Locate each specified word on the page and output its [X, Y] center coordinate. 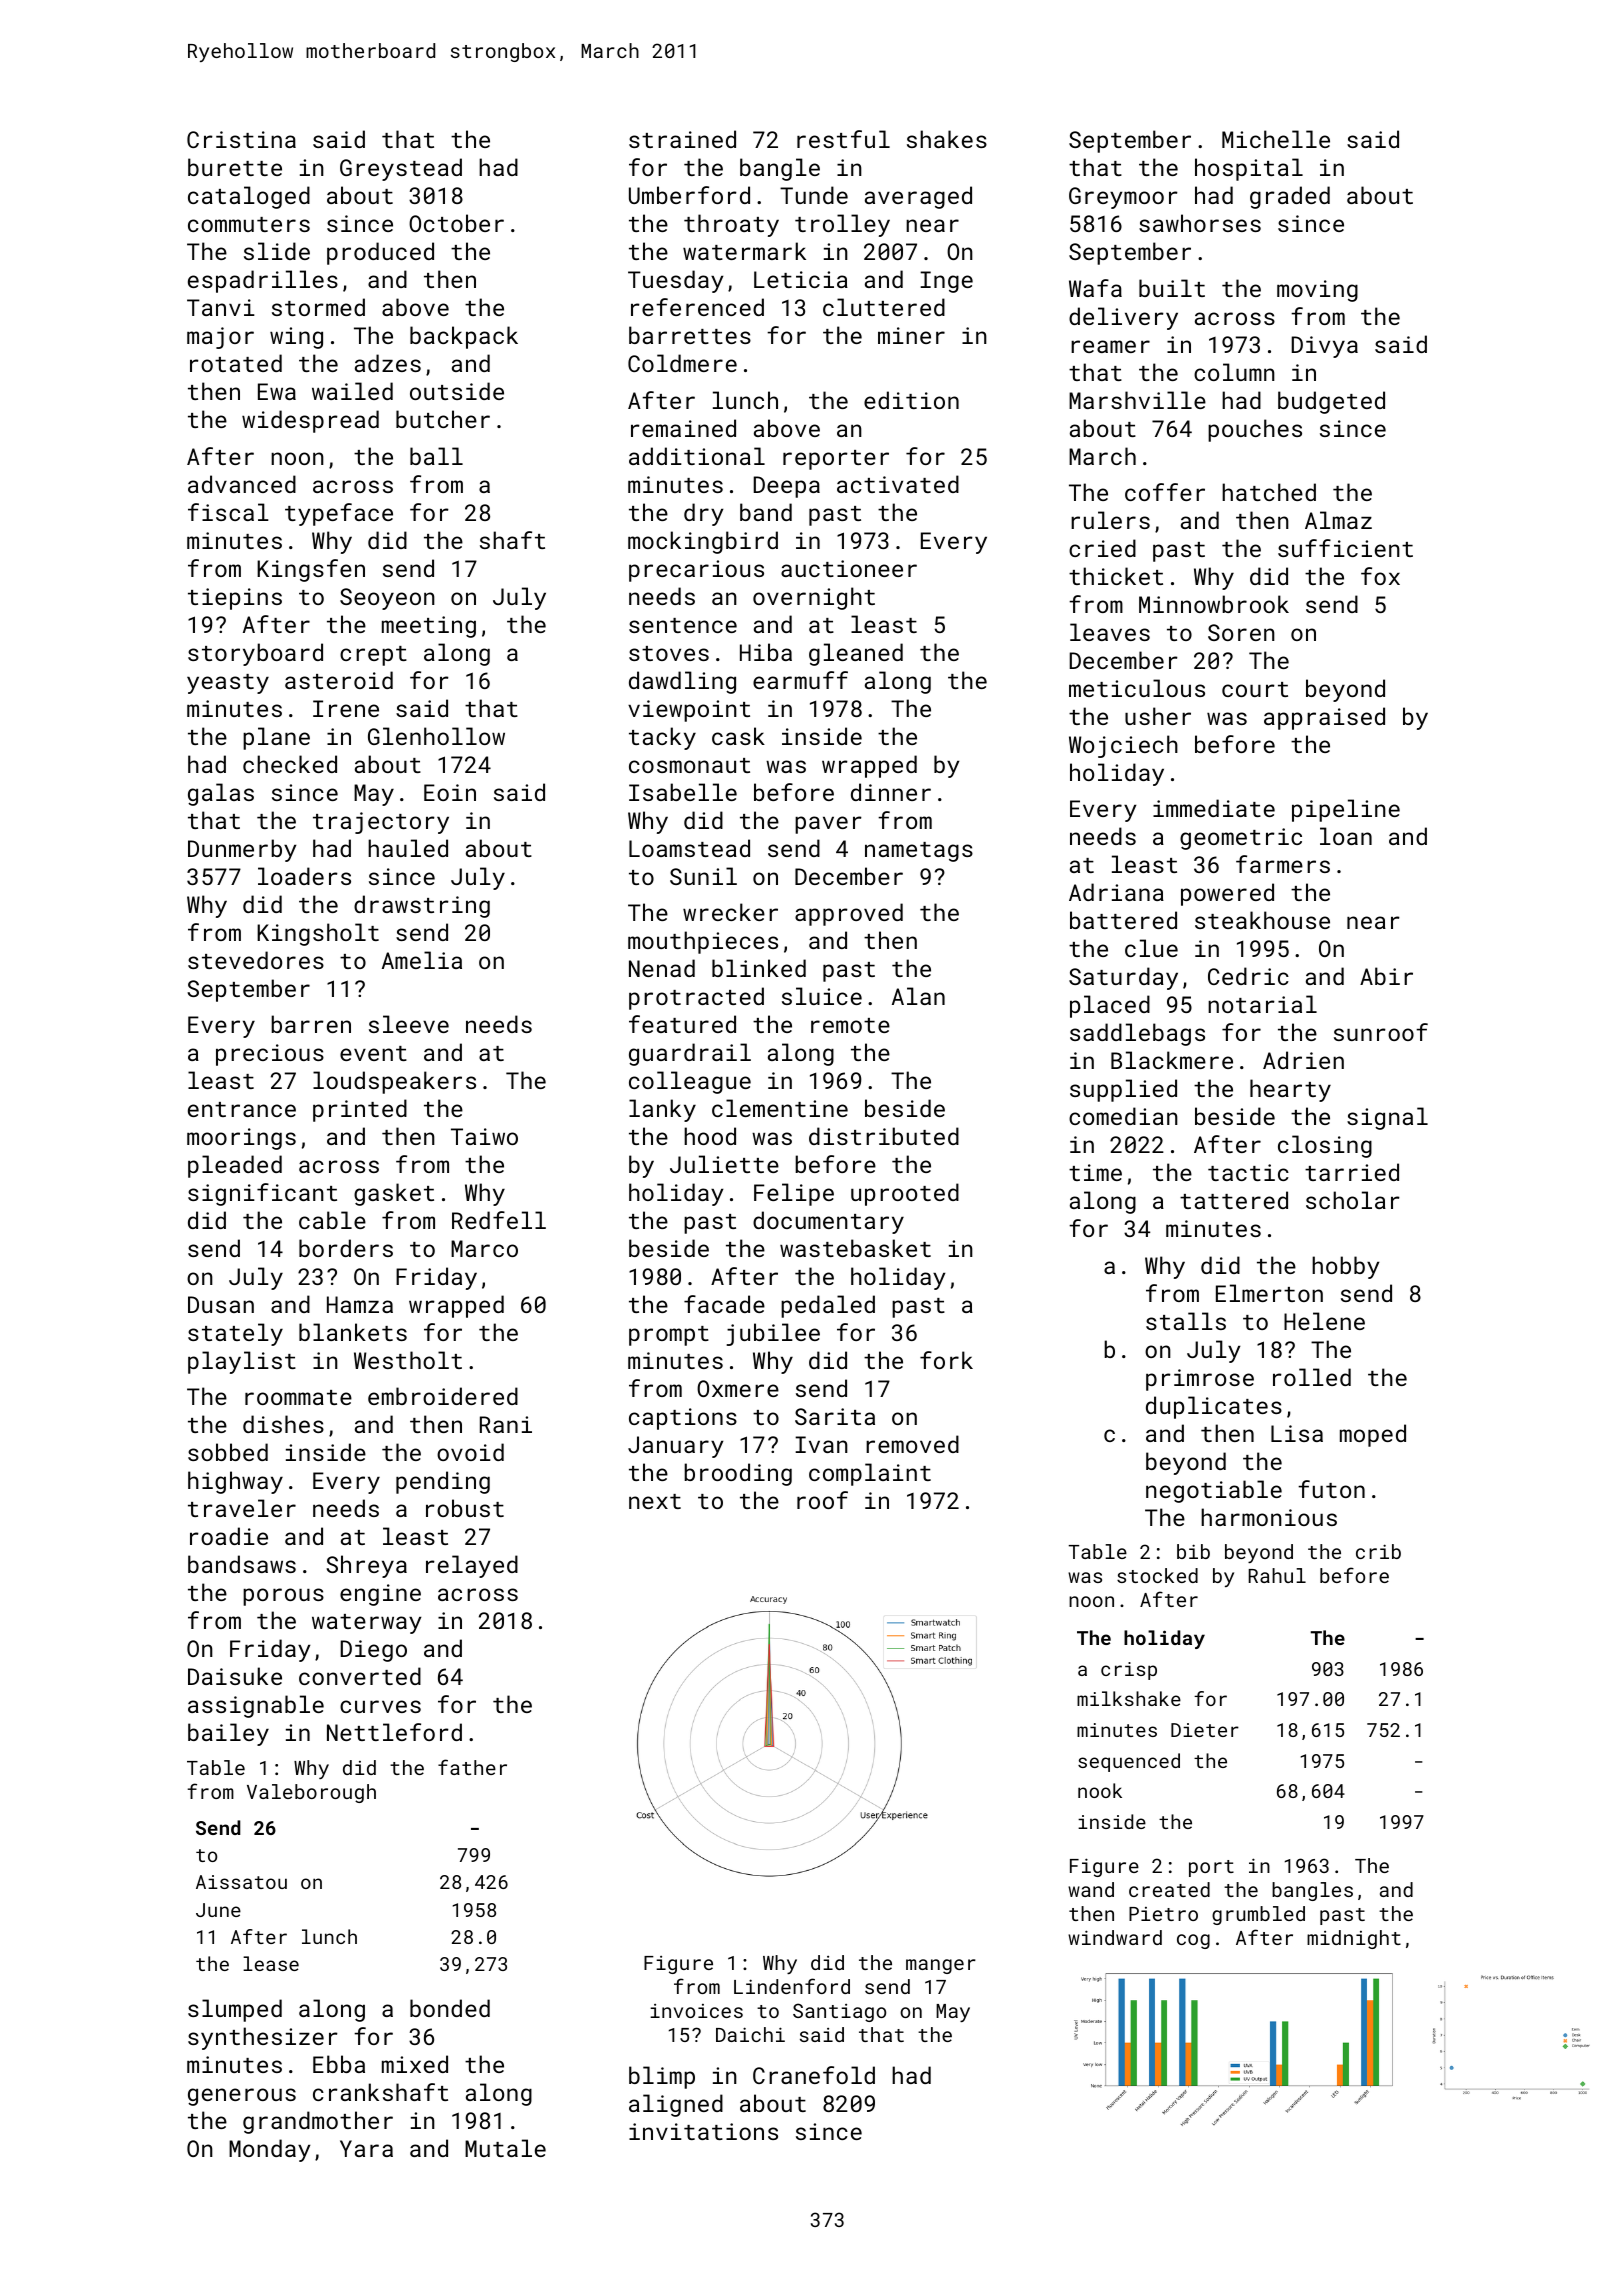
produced [380, 253]
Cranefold [814, 2075]
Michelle [1276, 139]
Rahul [1277, 1575]
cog [1193, 1941]
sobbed [228, 1452]
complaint [870, 1474]
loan [1346, 836]
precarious [696, 571]
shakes [947, 139]
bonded [450, 2008]
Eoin [450, 792]
